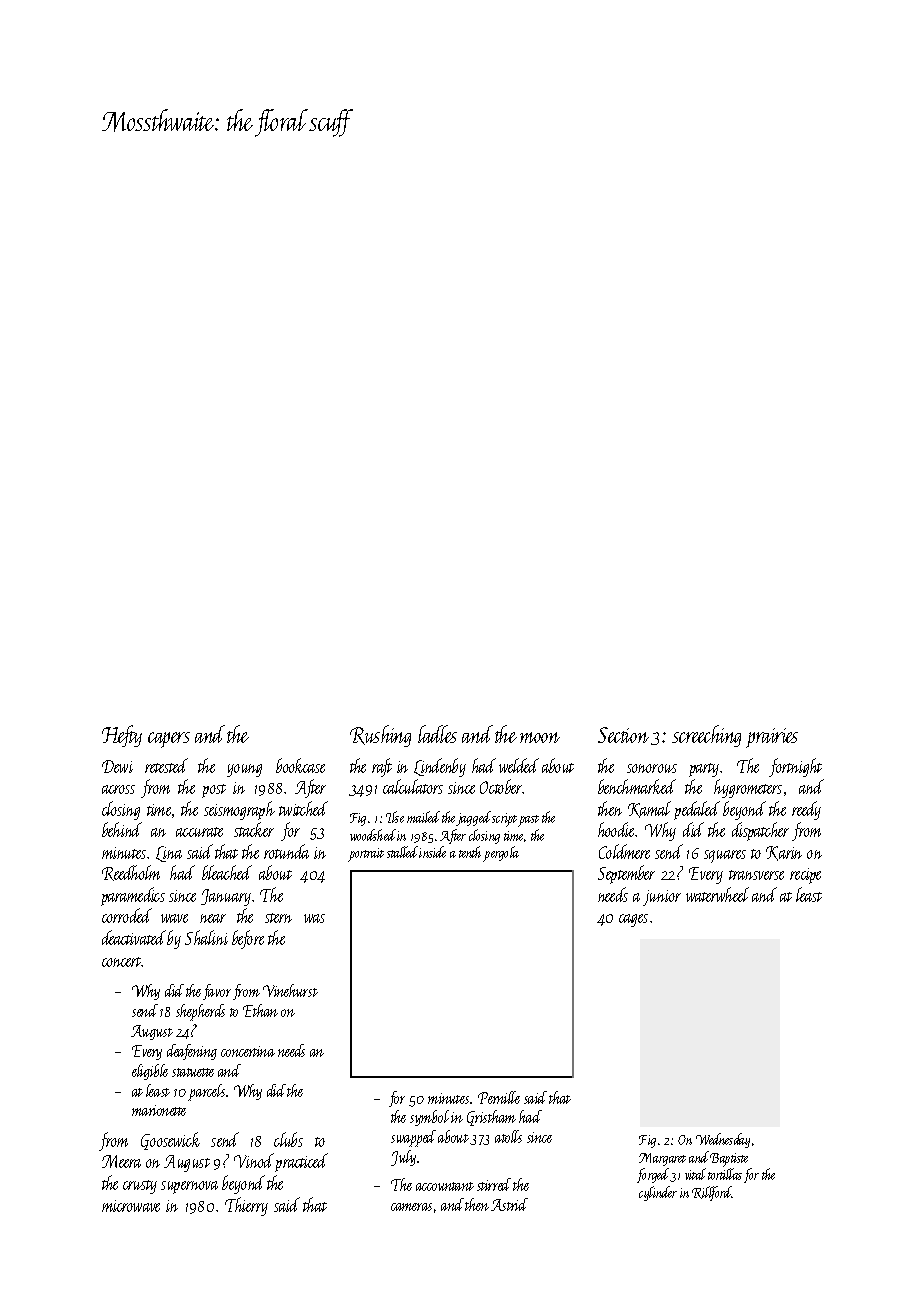 The width and height of the screenshot is (924, 1308). What do you see at coordinates (169, 854) in the screenshot?
I see `Lina` at bounding box center [169, 854].
